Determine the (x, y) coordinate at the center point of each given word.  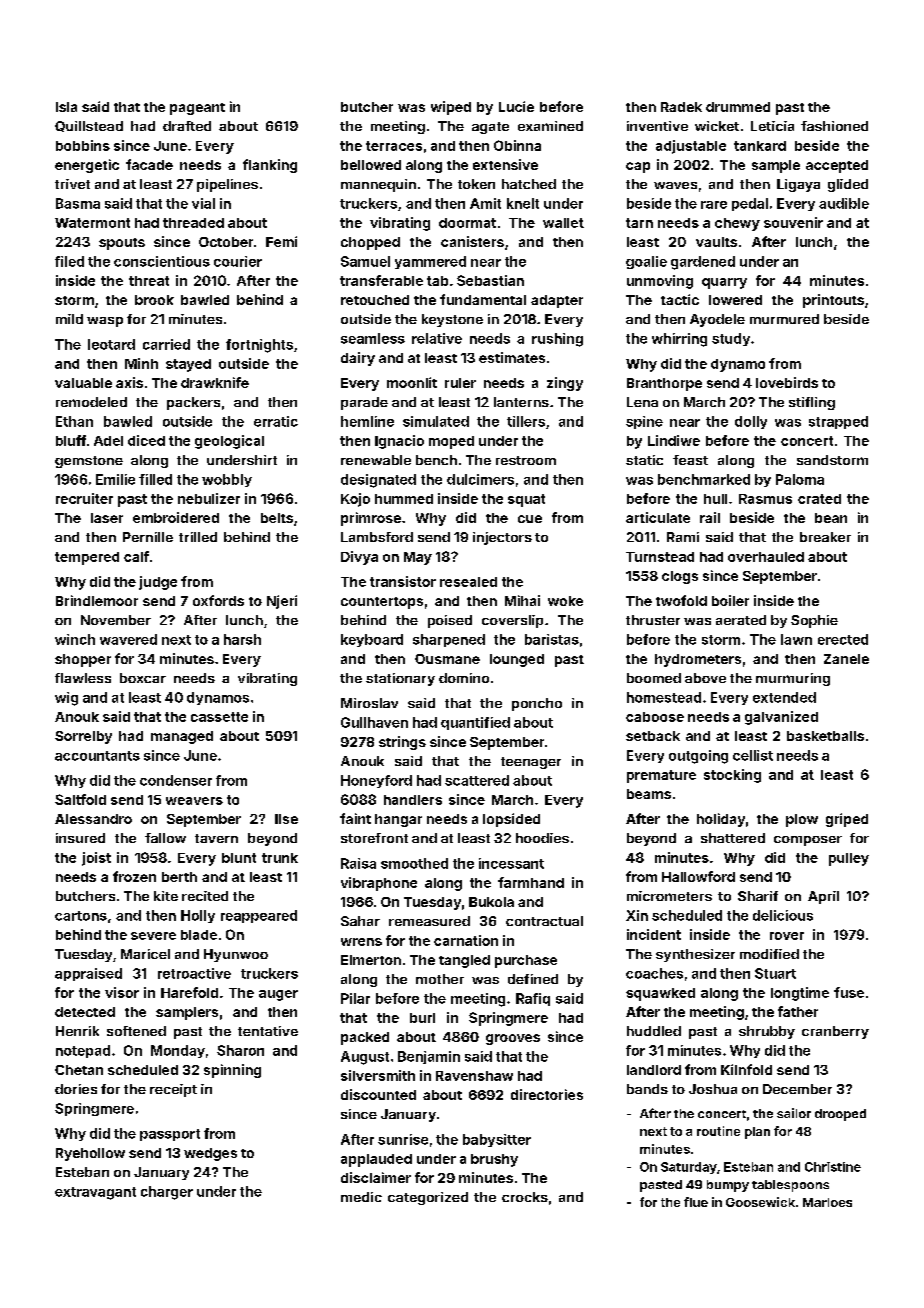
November (116, 620)
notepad (83, 1051)
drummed (738, 107)
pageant (197, 109)
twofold (681, 600)
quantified (475, 723)
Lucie (516, 106)
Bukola (491, 902)
